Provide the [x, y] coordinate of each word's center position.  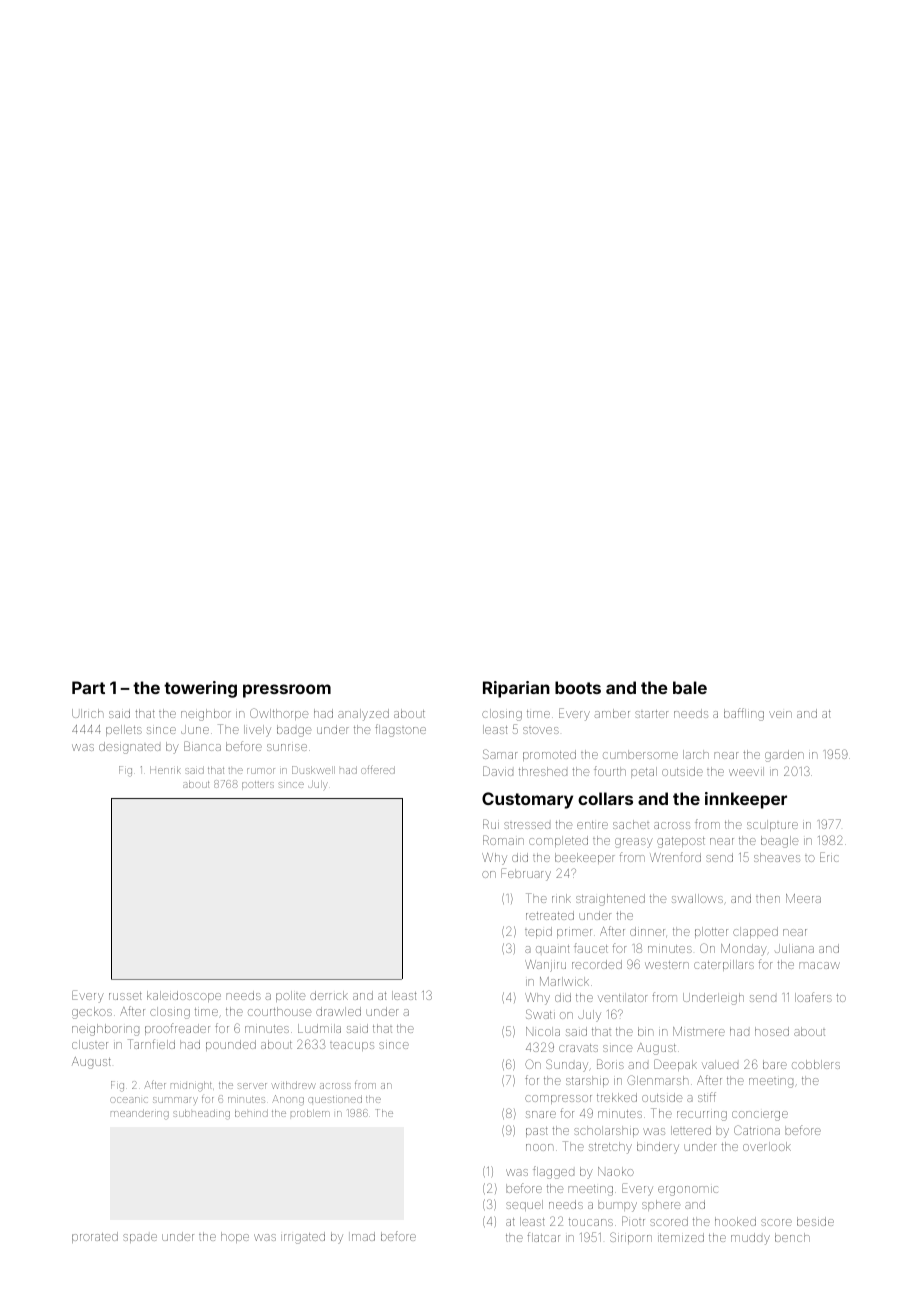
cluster [90, 1044]
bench [792, 1237]
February [526, 874]
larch [696, 754]
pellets [124, 730]
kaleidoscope [184, 996]
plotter [711, 932]
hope [235, 1237]
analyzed [363, 715]
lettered [691, 1130]
